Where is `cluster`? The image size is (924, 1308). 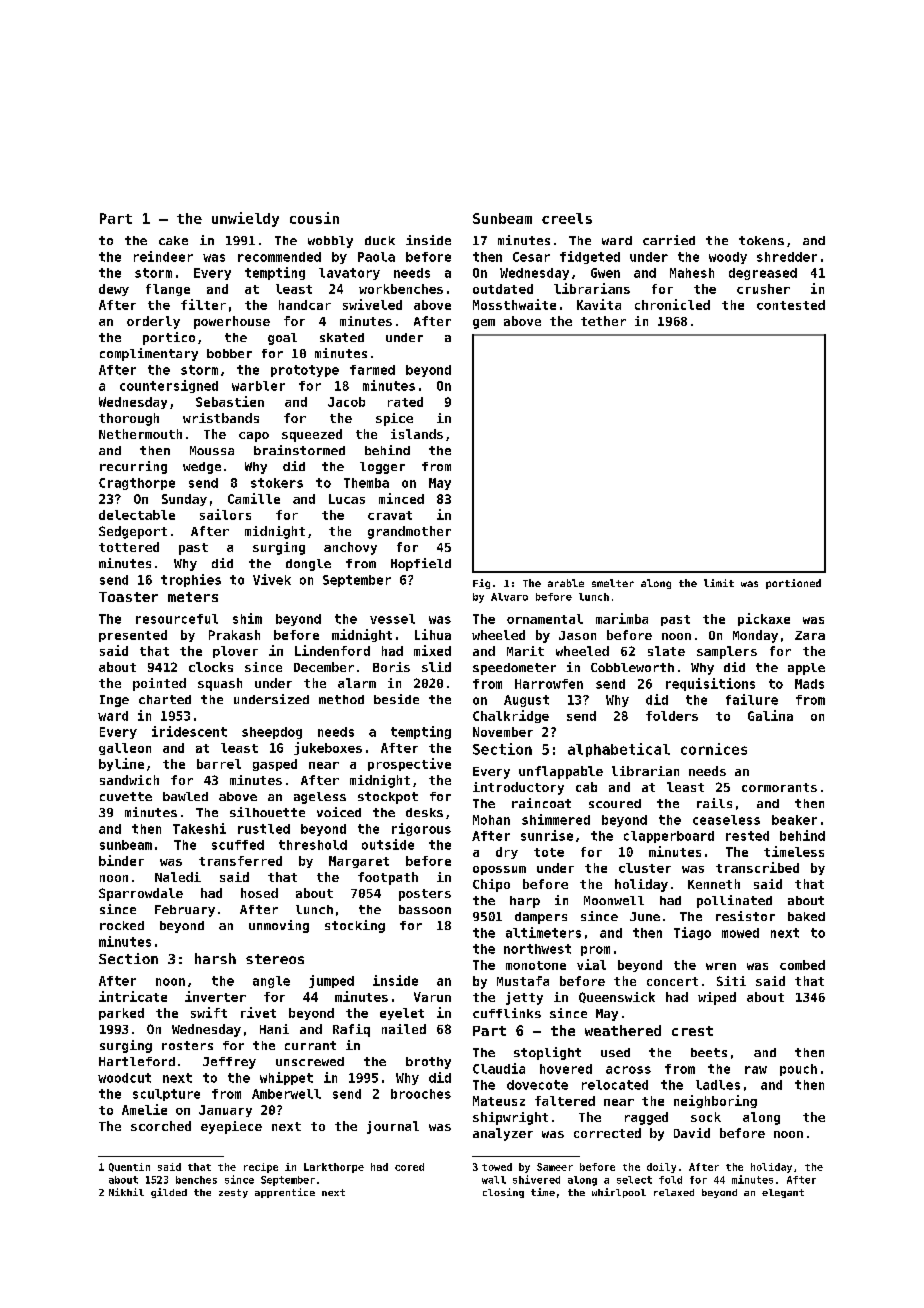
cluster is located at coordinates (645, 868).
